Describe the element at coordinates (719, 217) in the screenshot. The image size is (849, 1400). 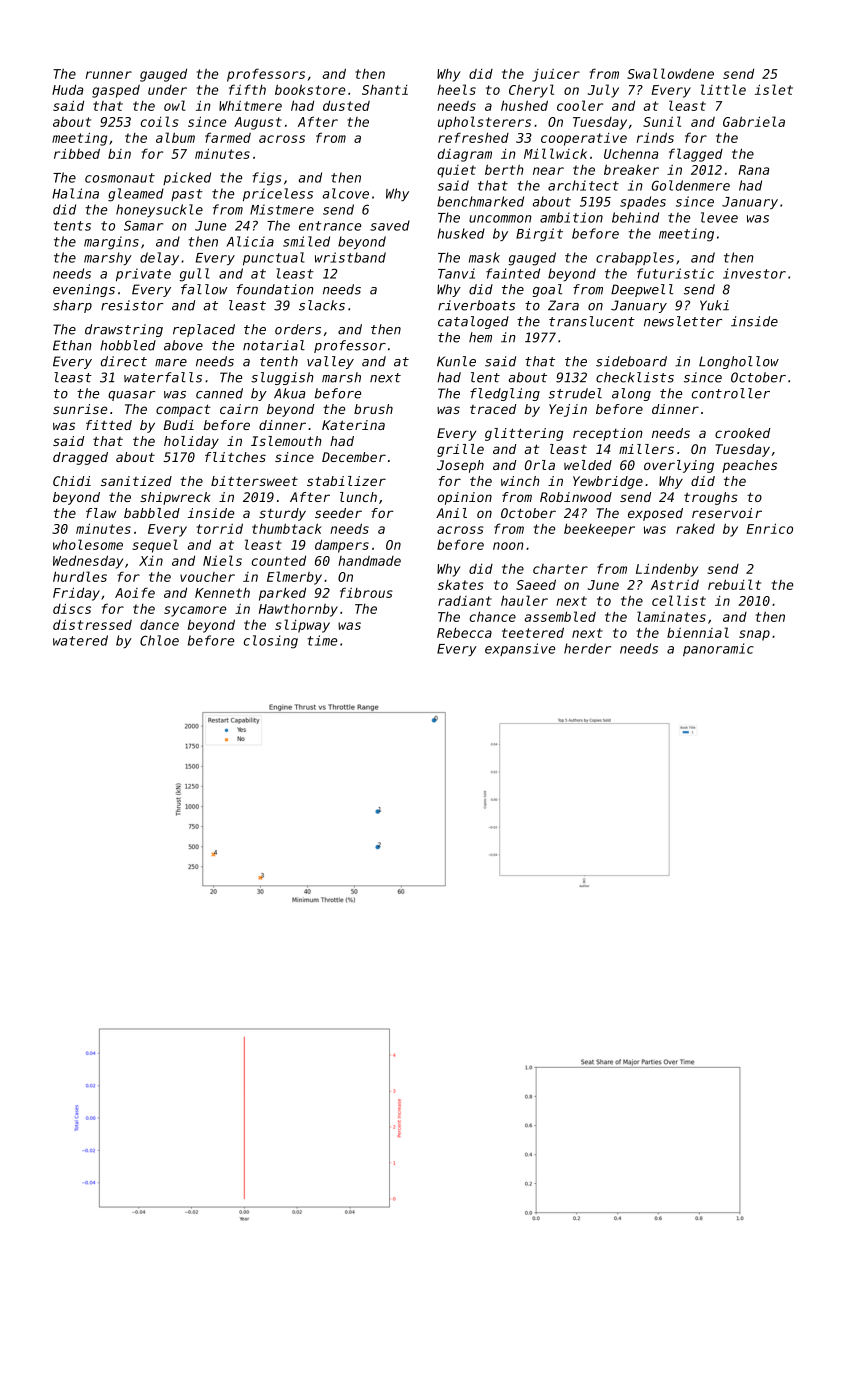
I see `levee` at that location.
